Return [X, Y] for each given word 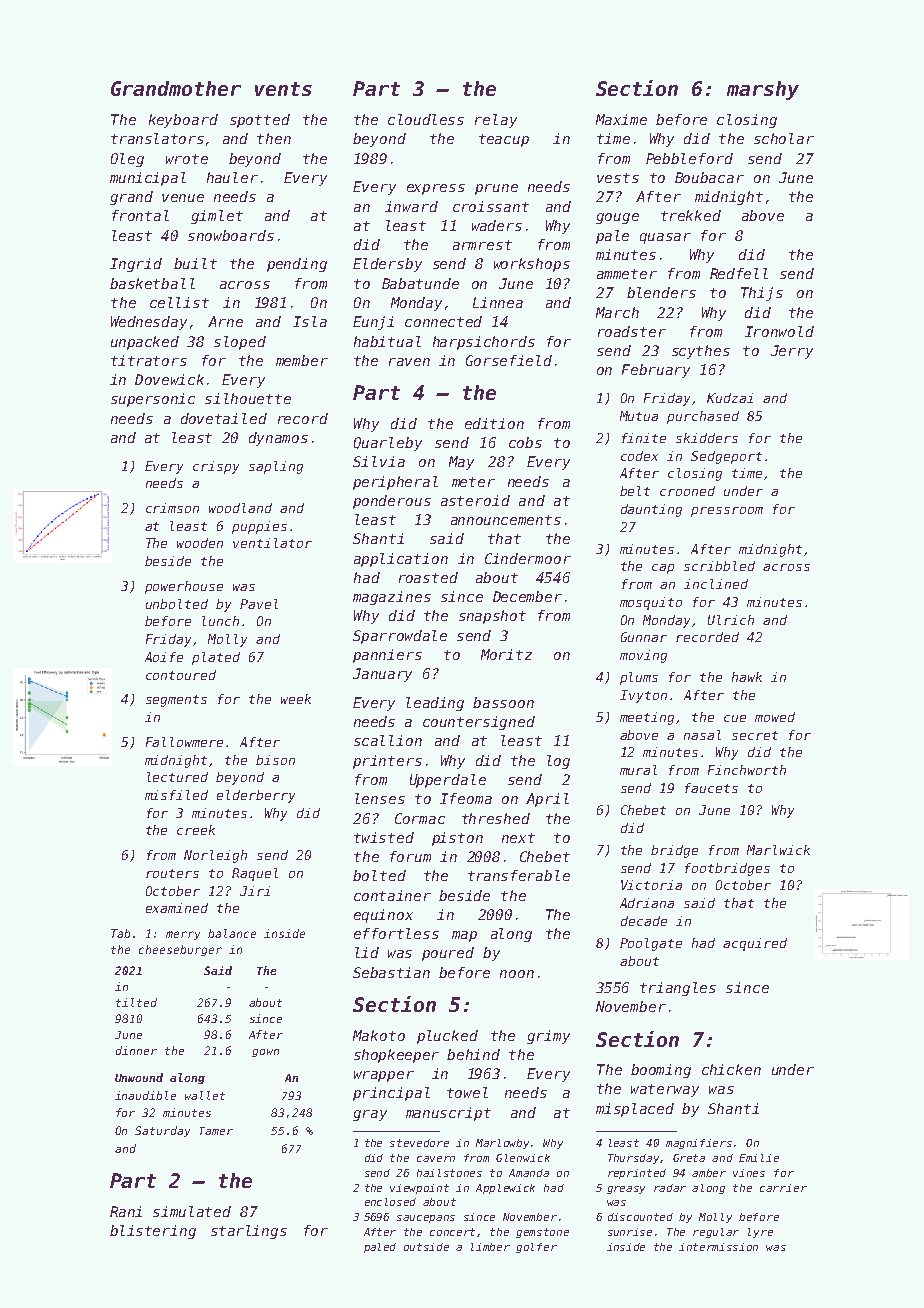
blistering [153, 1232]
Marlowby [502, 1144]
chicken [731, 1069]
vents [283, 89]
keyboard [183, 121]
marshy [763, 90]
